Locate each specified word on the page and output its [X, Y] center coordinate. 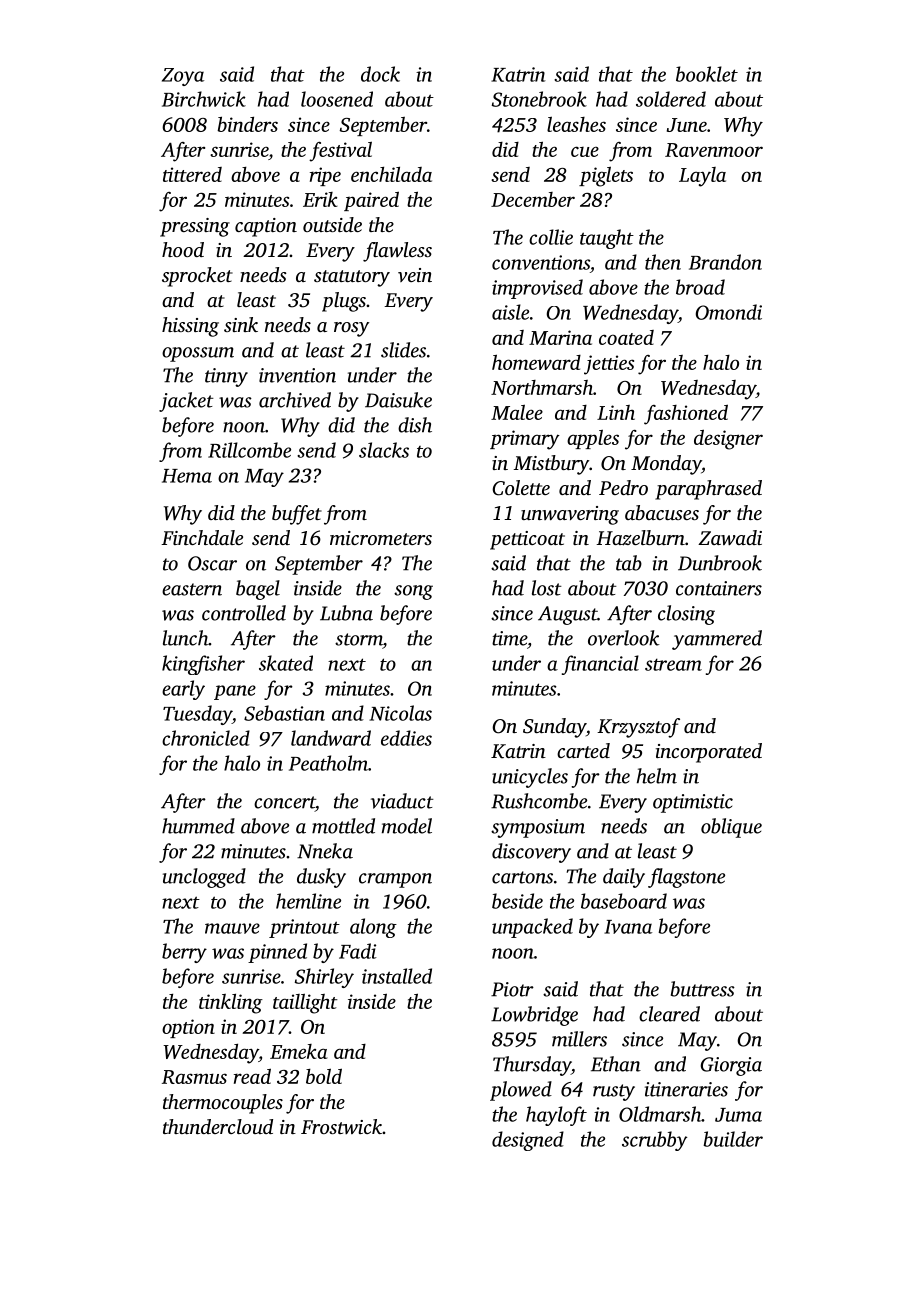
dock [380, 74]
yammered [717, 640]
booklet [707, 74]
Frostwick [341, 1126]
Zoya [183, 77]
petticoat [527, 540]
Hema [187, 476]
